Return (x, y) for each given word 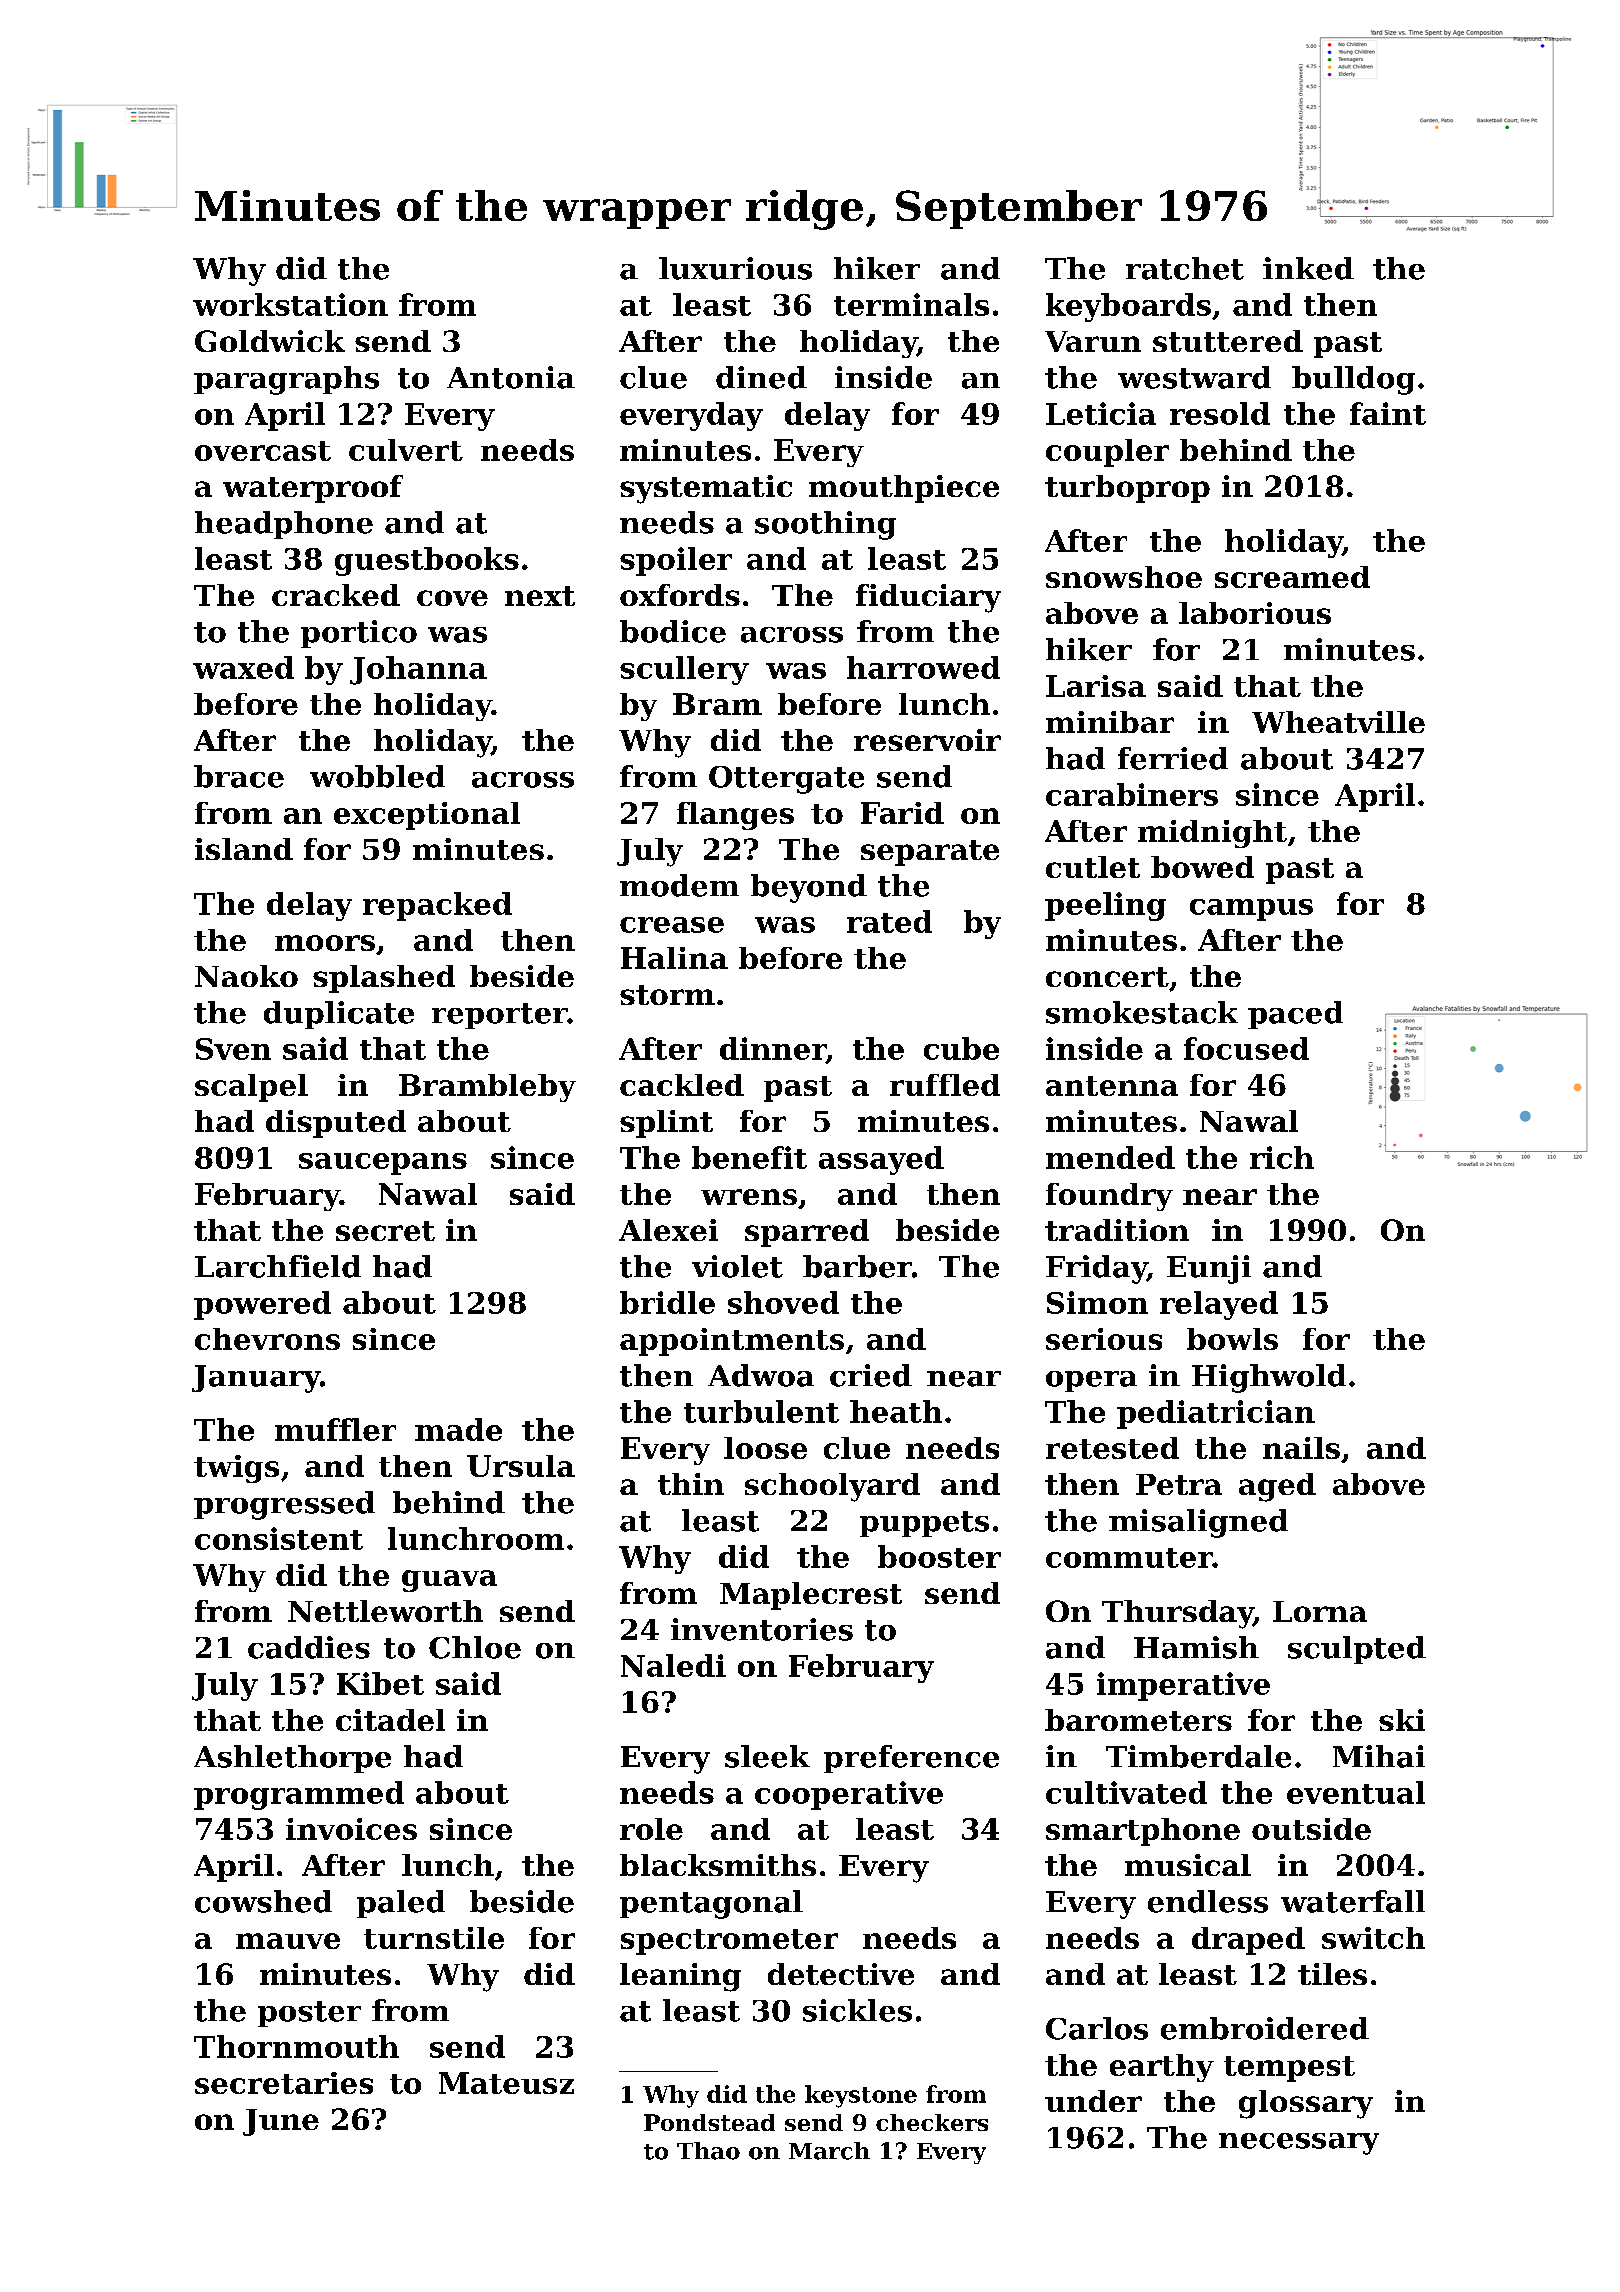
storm (667, 995)
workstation (290, 304)
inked (1308, 268)
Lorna (1320, 1611)
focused (1246, 1048)
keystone (861, 2096)
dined (761, 377)
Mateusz (506, 2083)
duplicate (339, 1015)
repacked (437, 906)
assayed (881, 1160)
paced (1295, 1015)
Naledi (673, 1665)
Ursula (521, 1466)
